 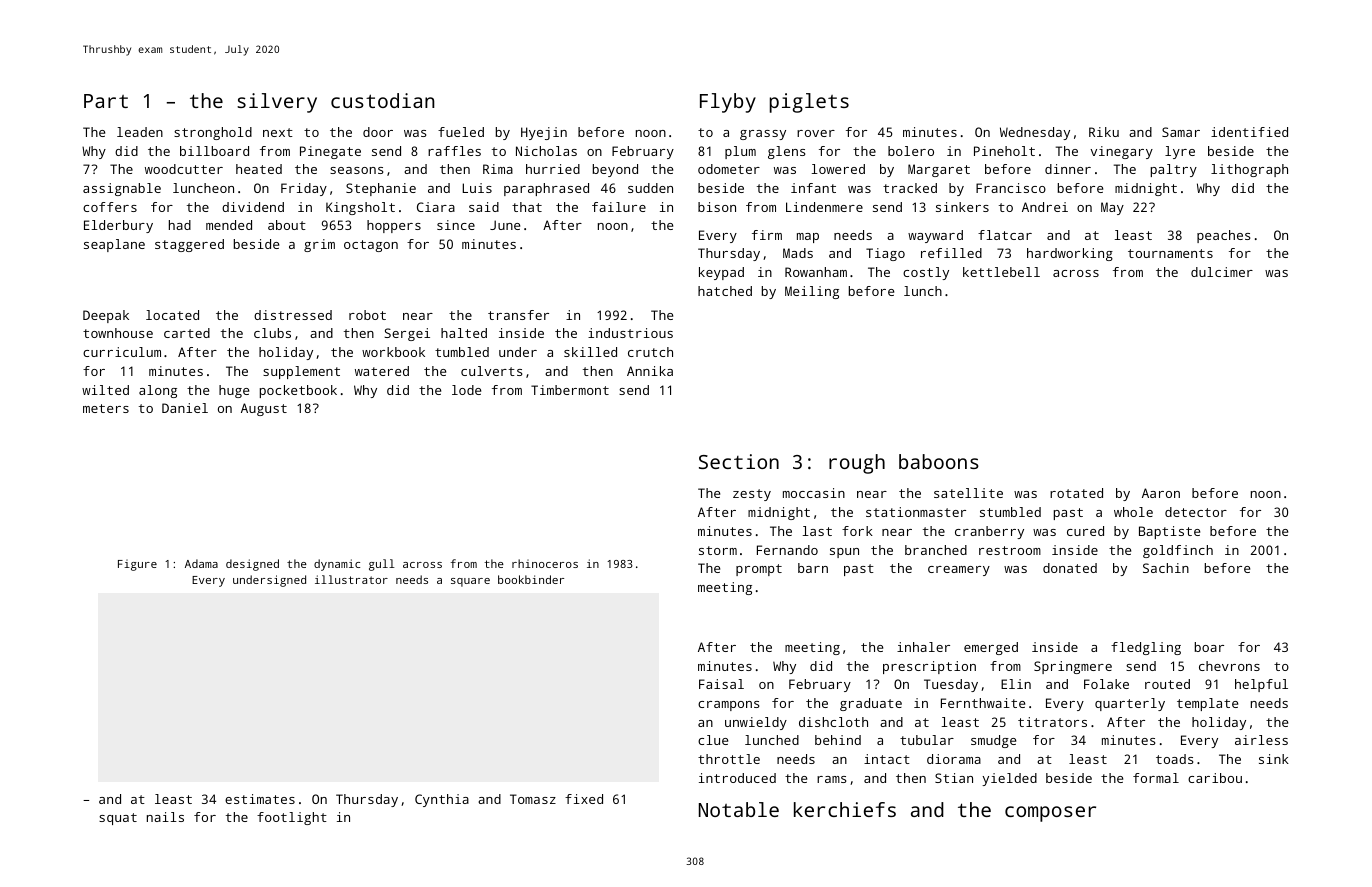 What do you see at coordinates (1222, 272) in the image?
I see `dulcimer` at bounding box center [1222, 272].
